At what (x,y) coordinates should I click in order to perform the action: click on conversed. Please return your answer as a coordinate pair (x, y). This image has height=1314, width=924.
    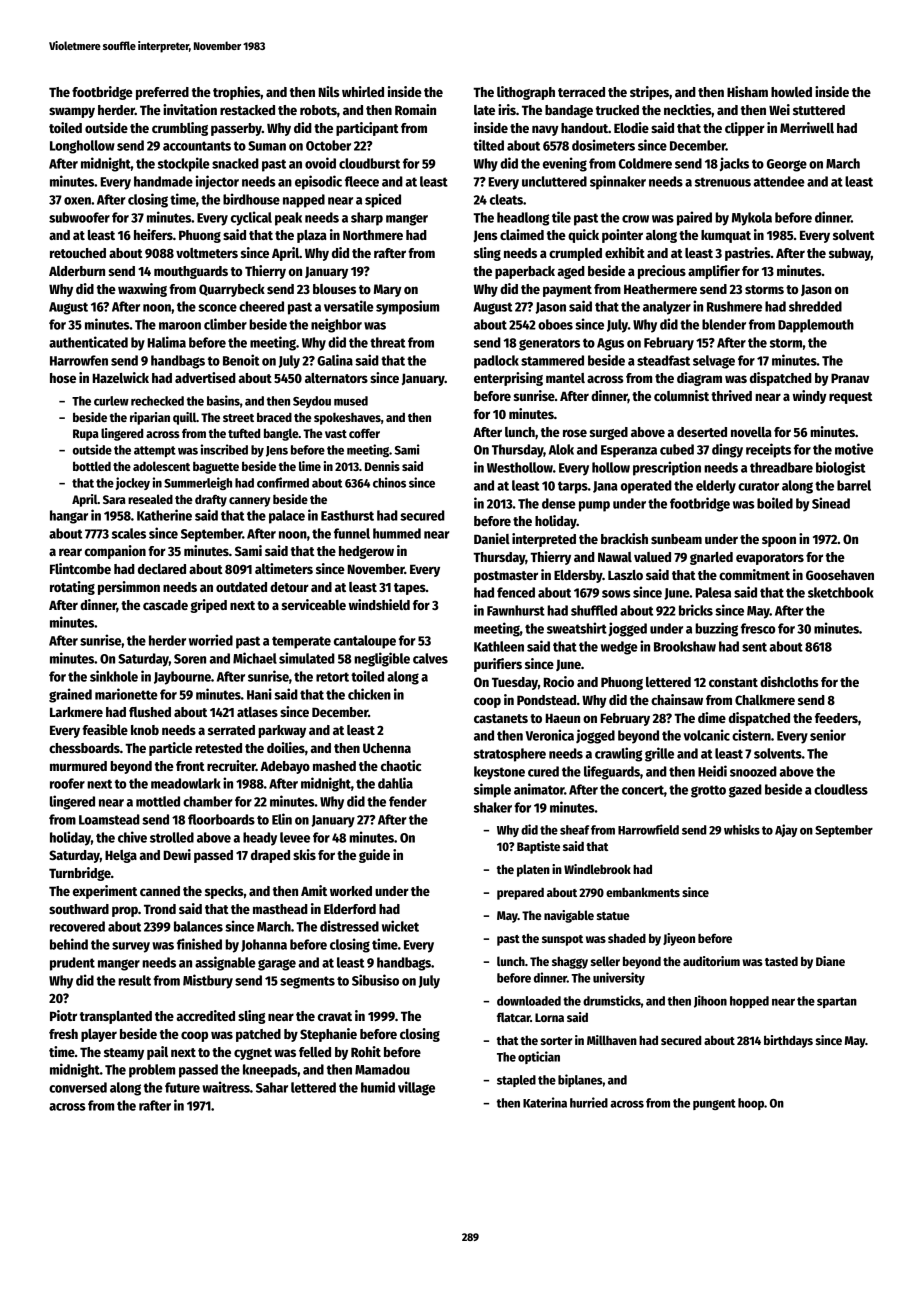
    Looking at the image, I should click on (78, 1087).
